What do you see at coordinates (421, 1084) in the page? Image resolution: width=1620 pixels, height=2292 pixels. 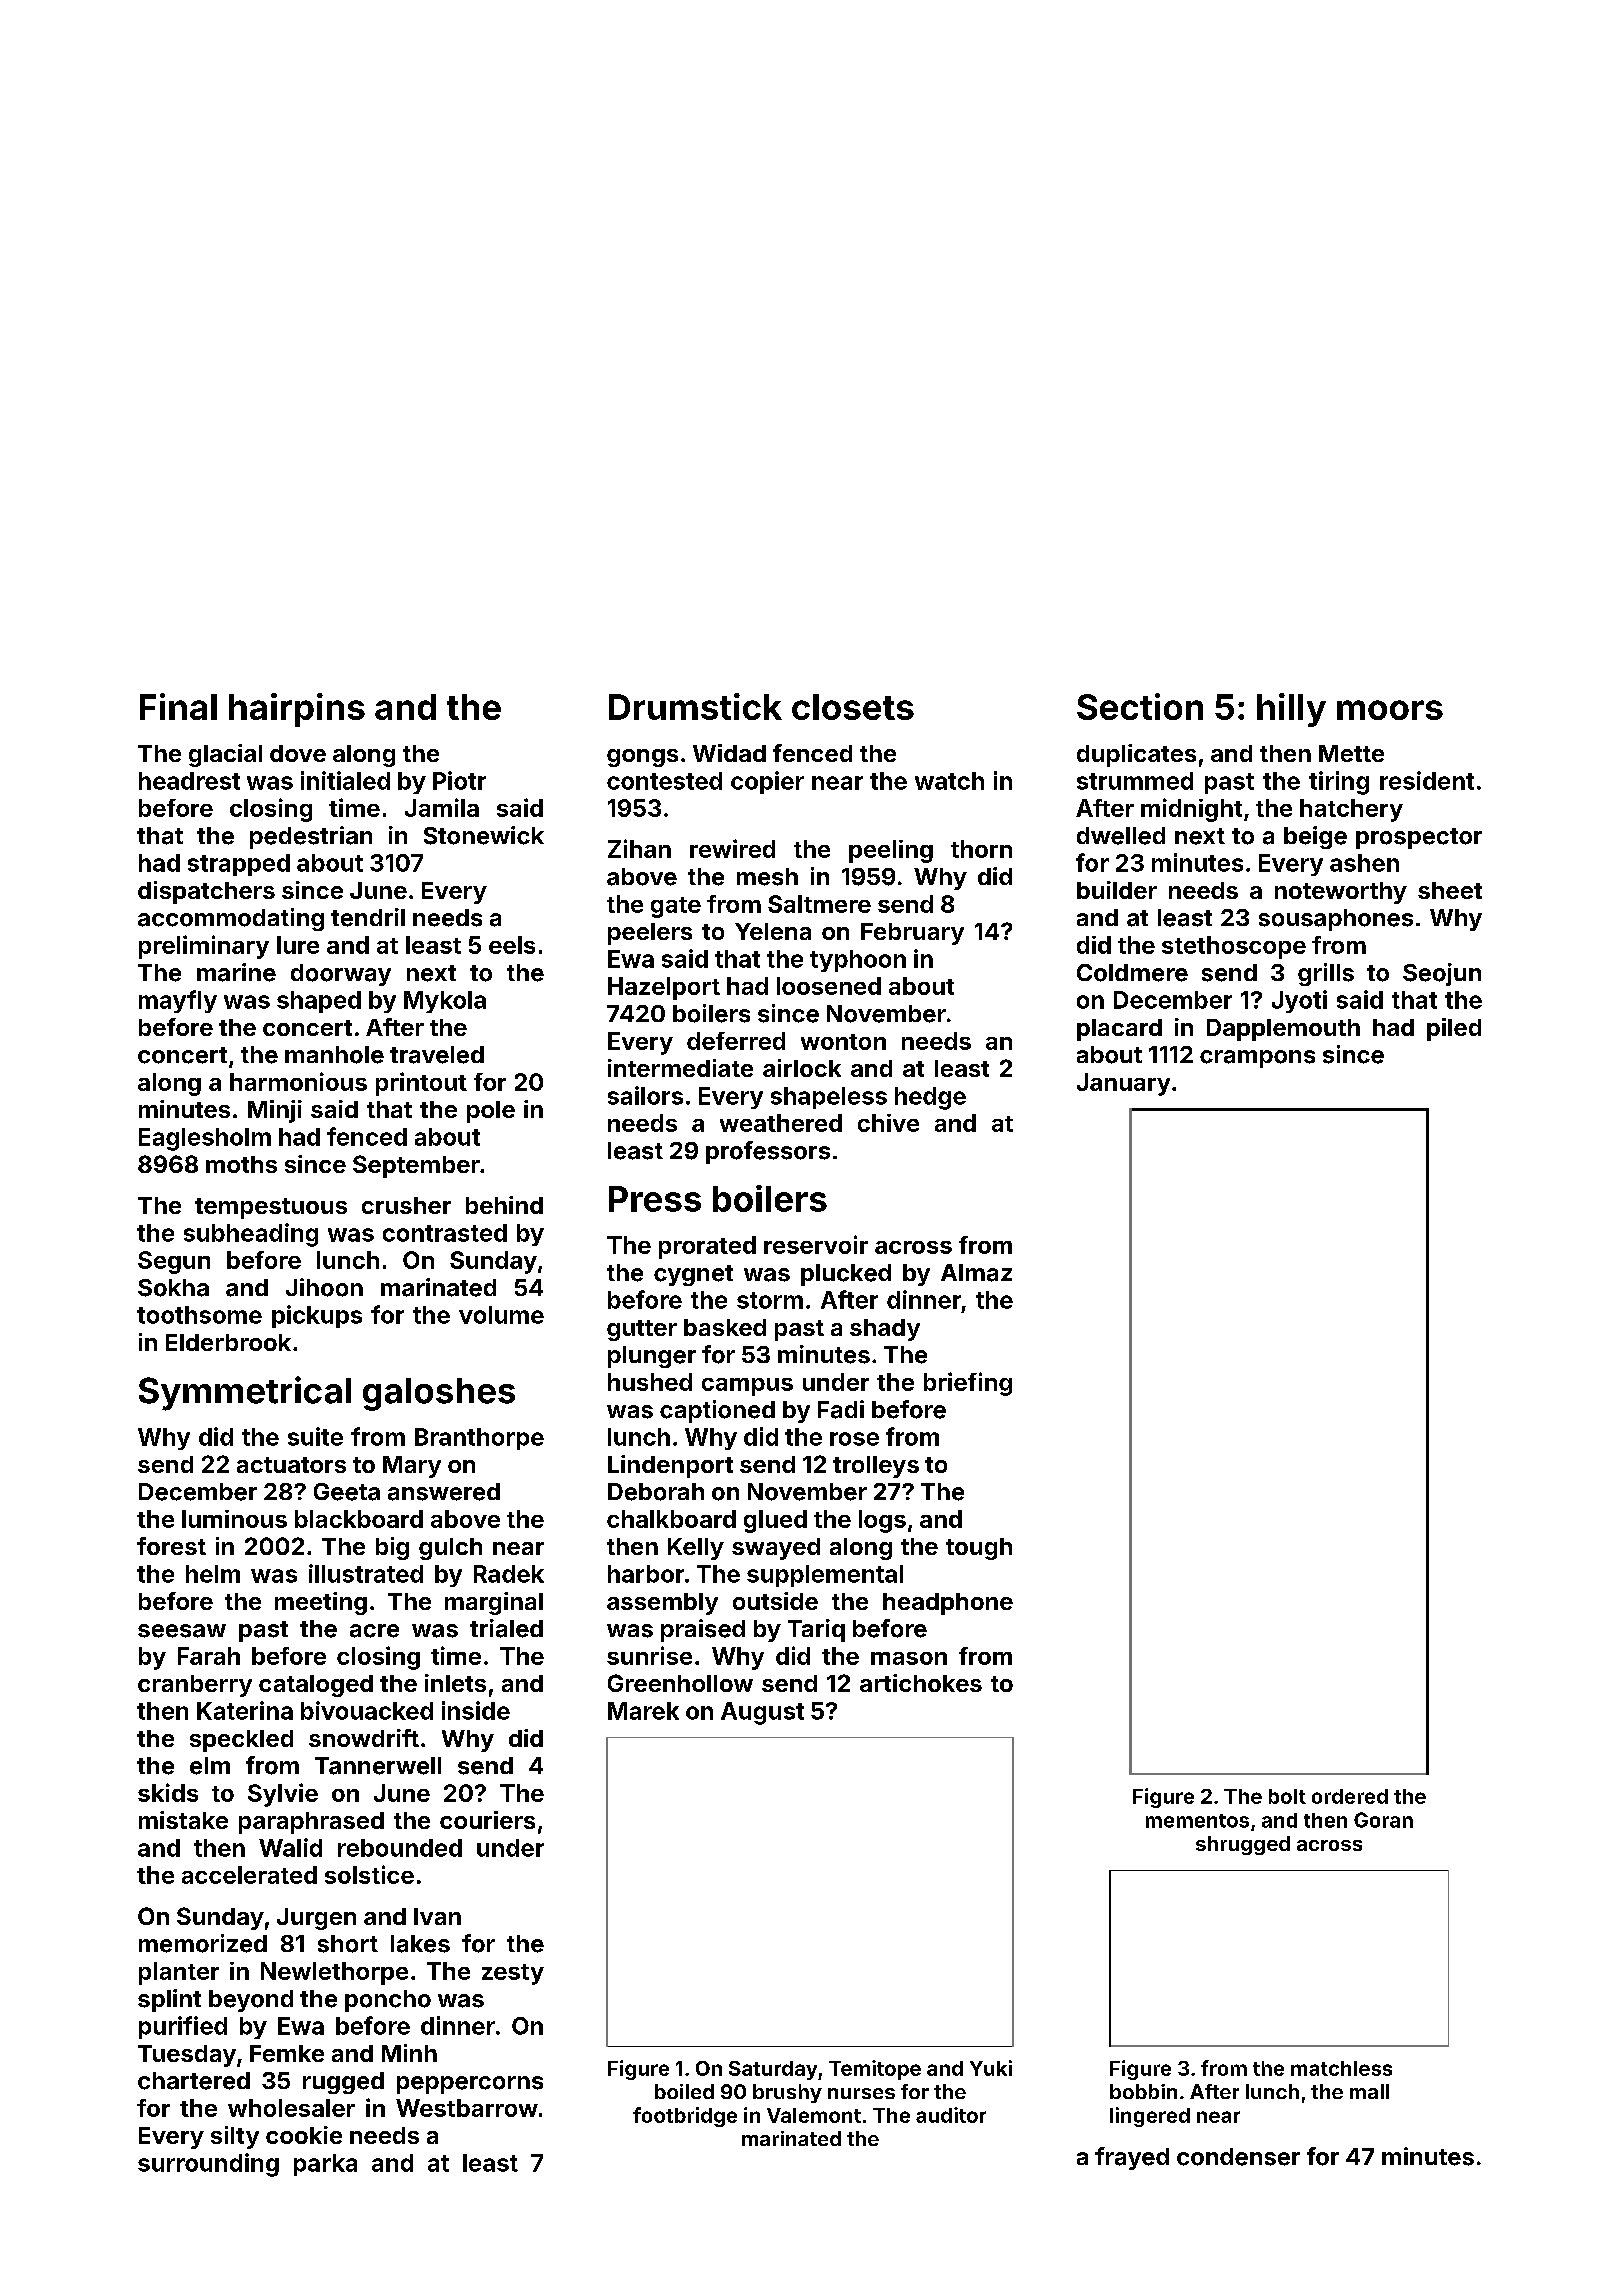 I see `printout` at bounding box center [421, 1084].
